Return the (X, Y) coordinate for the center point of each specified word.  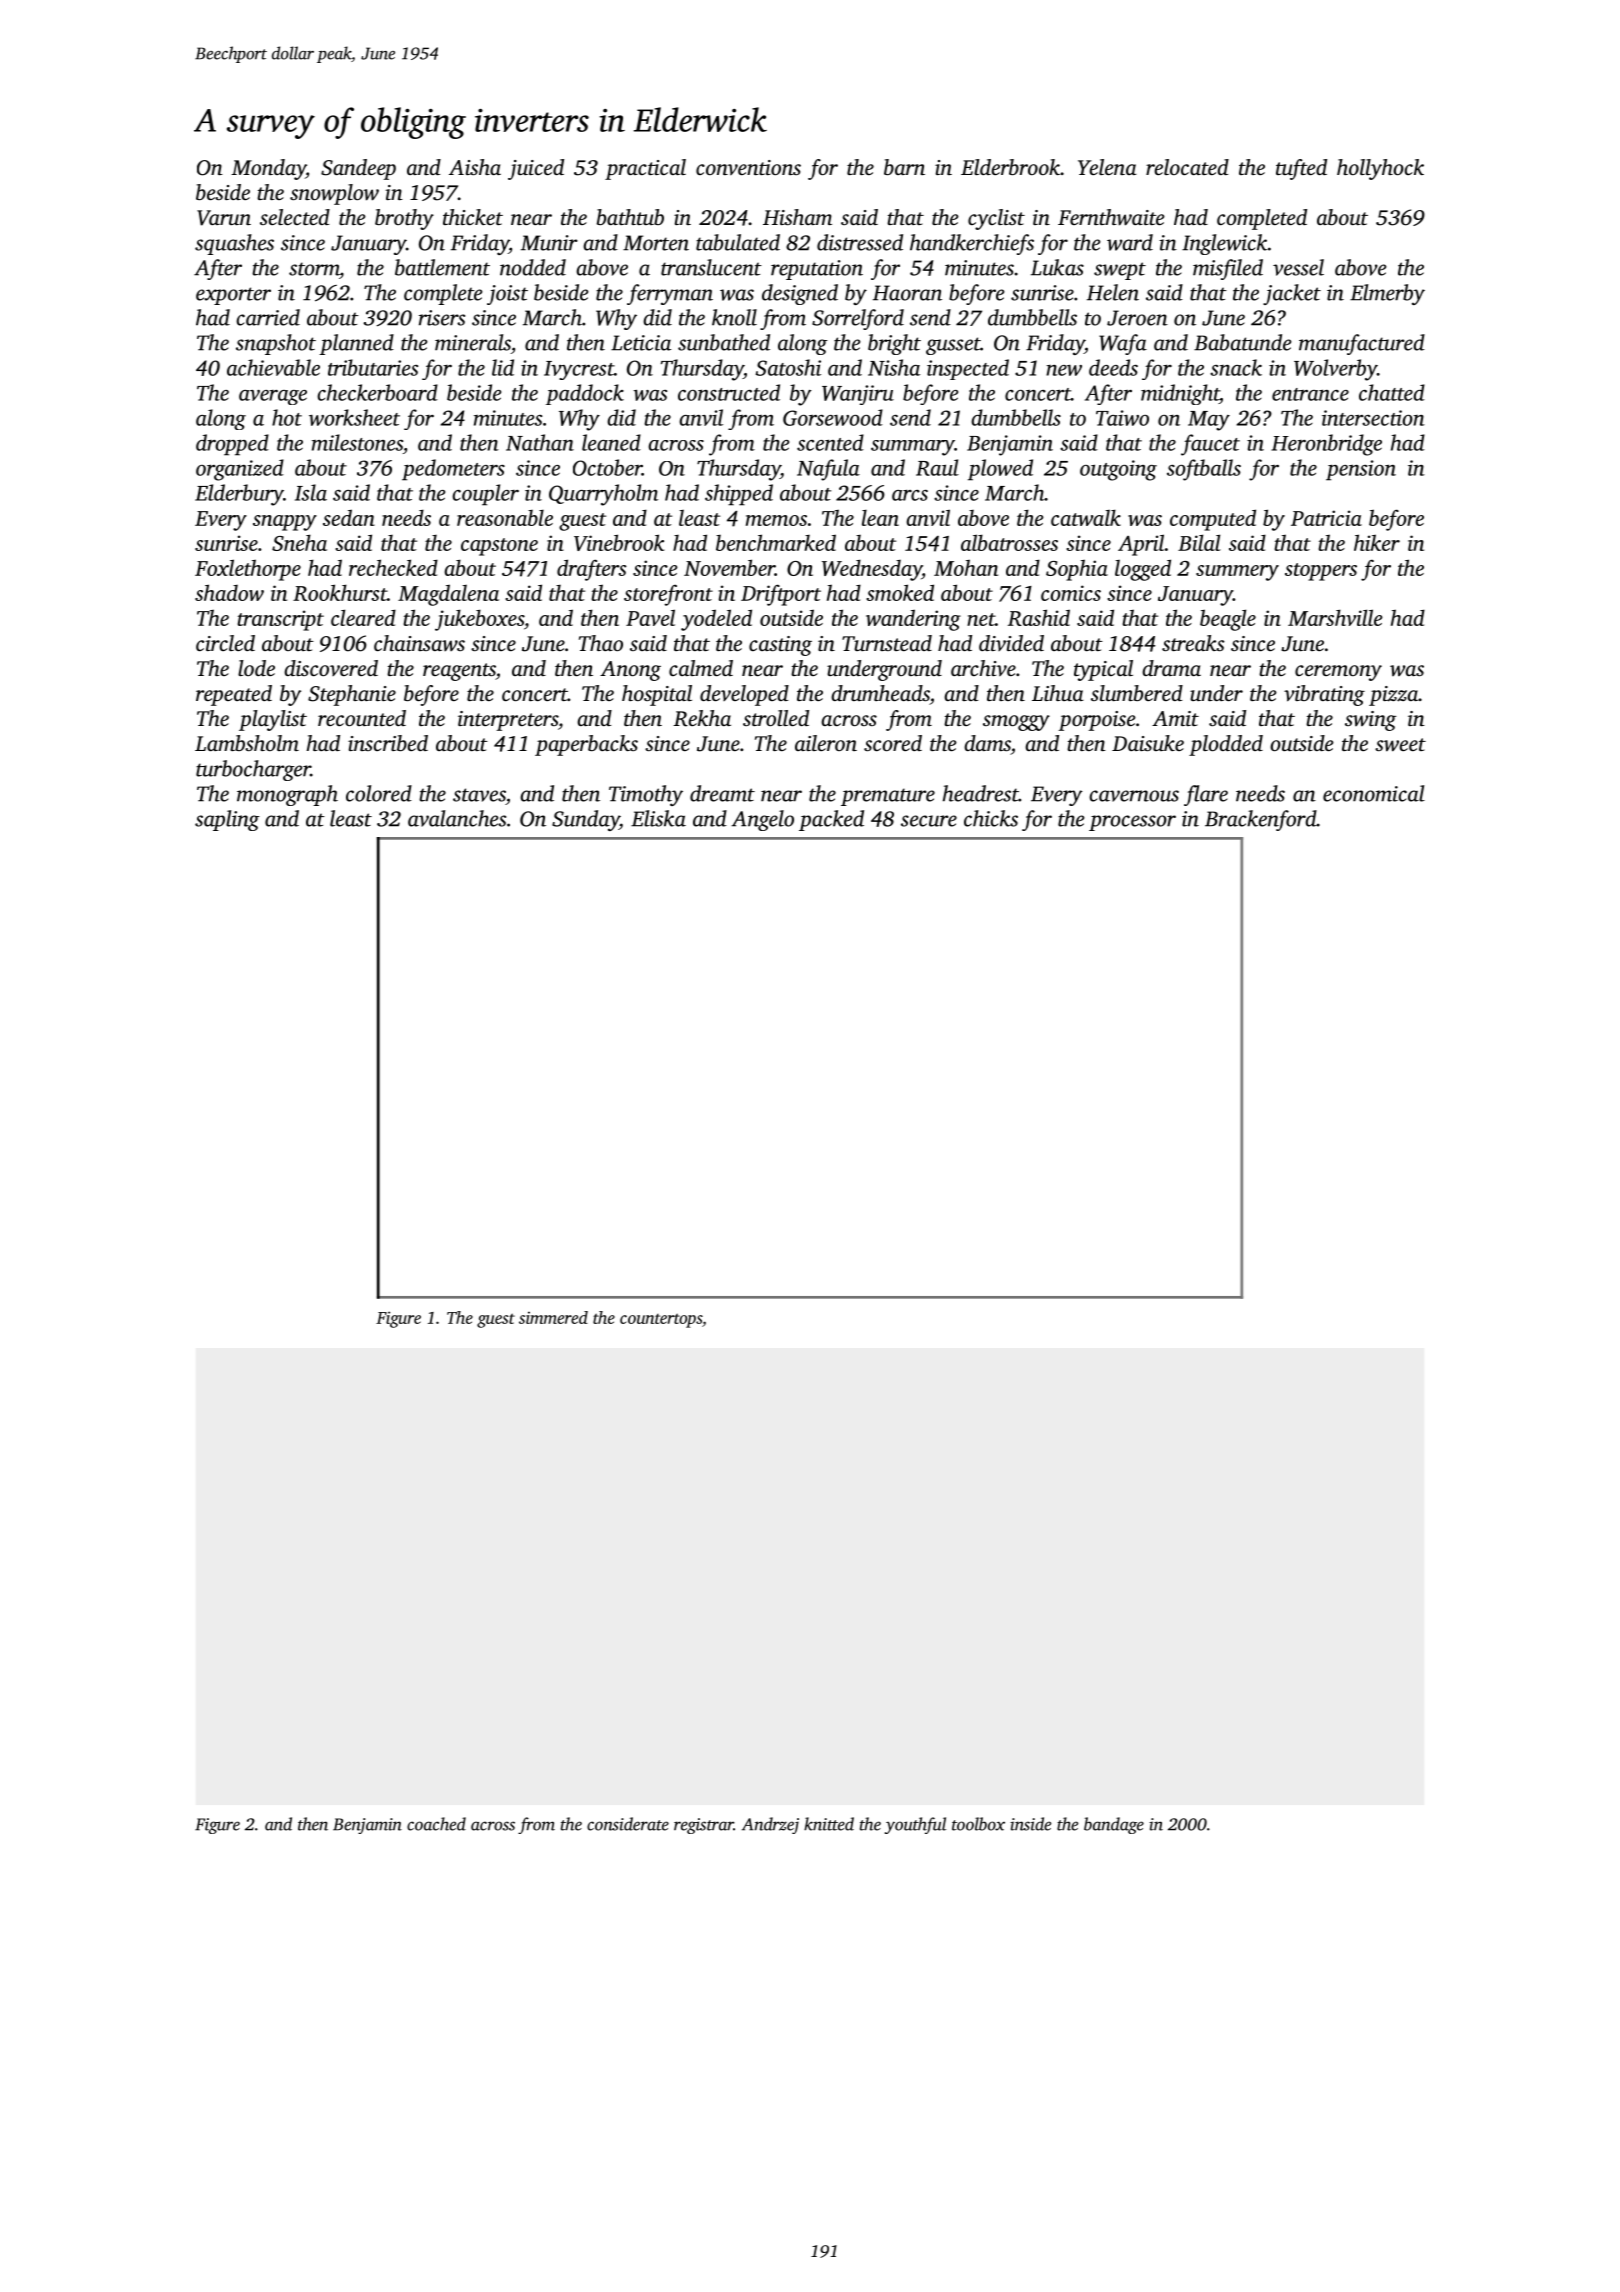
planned (356, 344)
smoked (900, 592)
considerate (628, 1824)
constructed (729, 392)
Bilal (1199, 542)
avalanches (457, 818)
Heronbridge (1326, 445)
